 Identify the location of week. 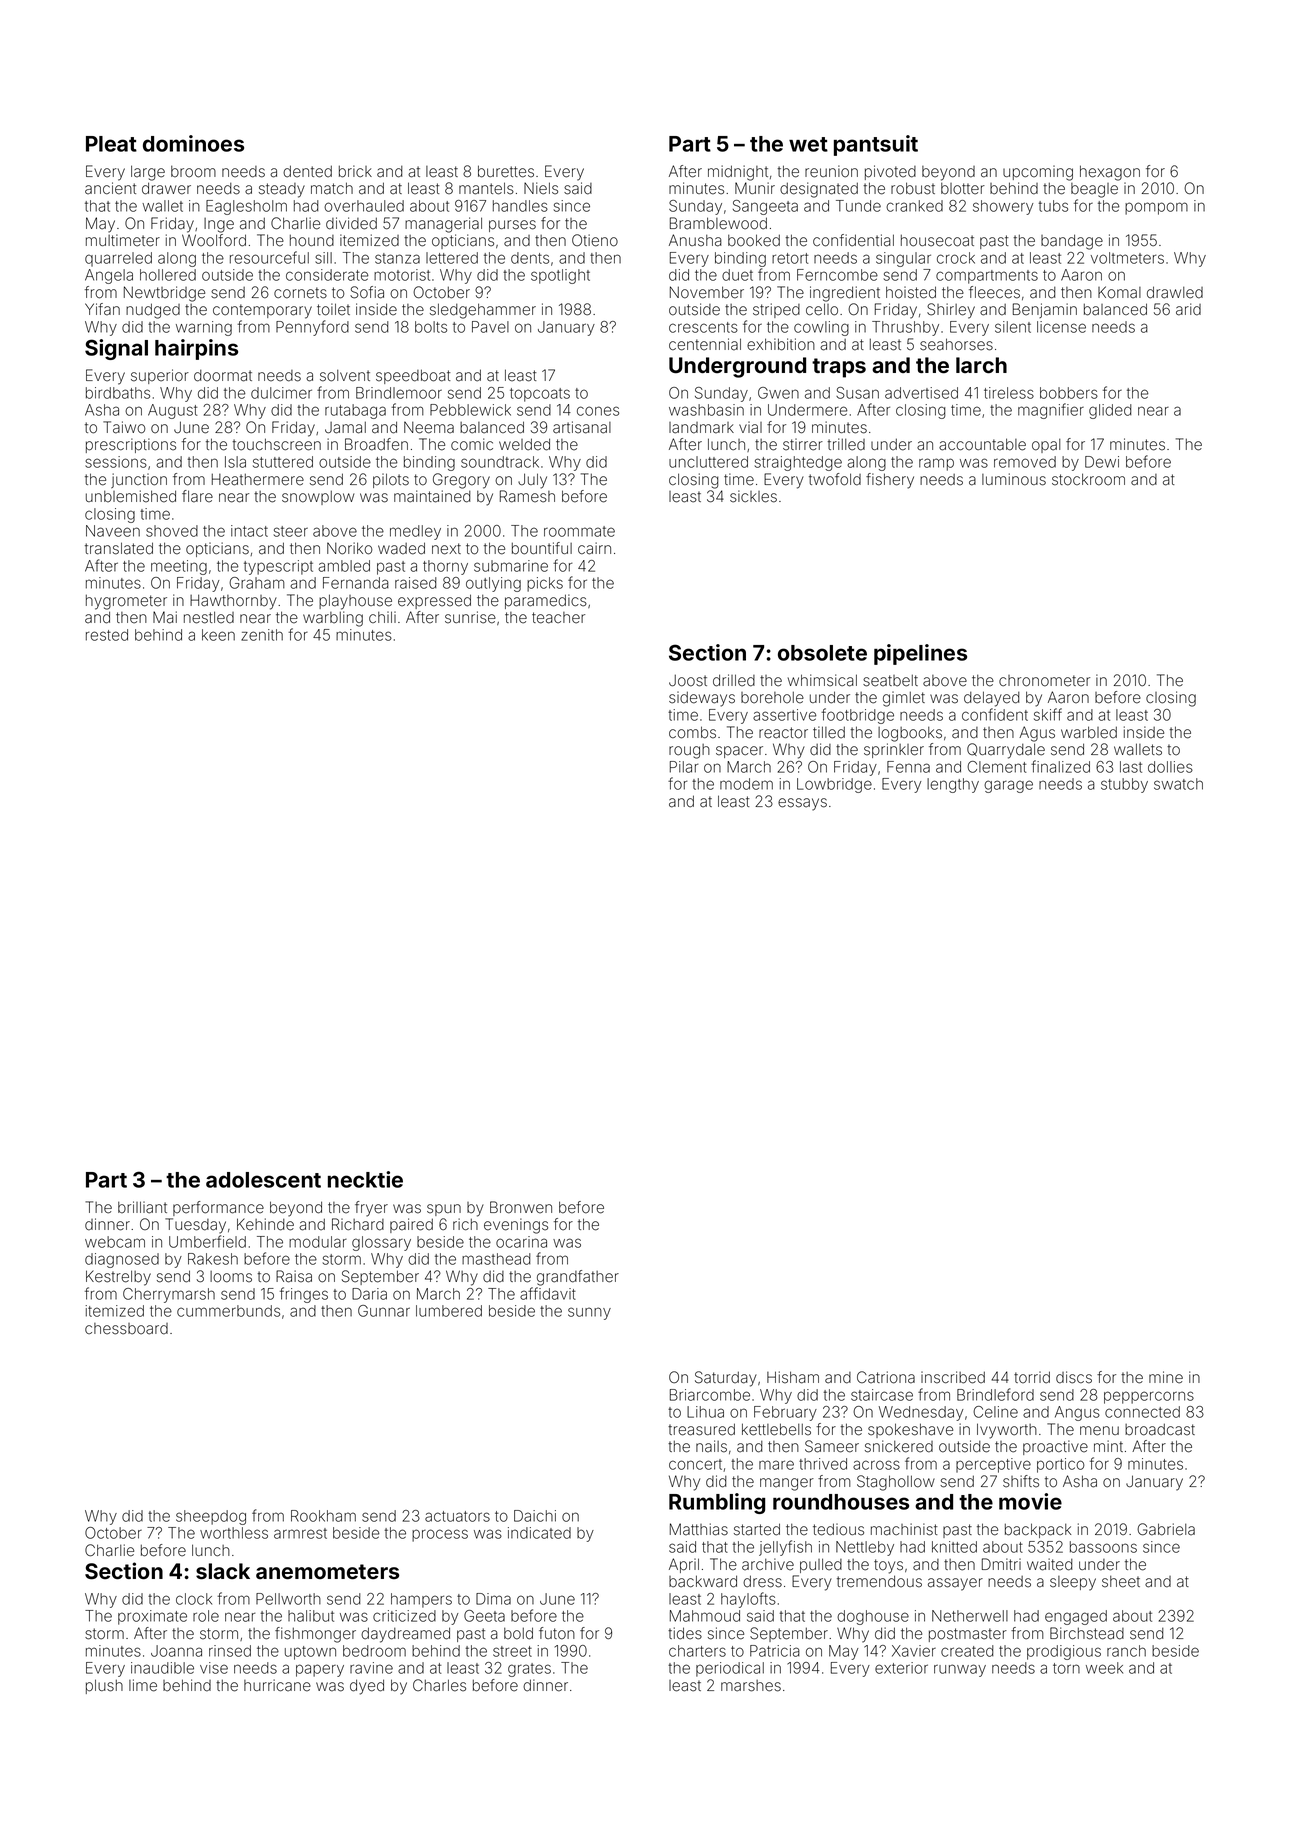
(1104, 1668).
